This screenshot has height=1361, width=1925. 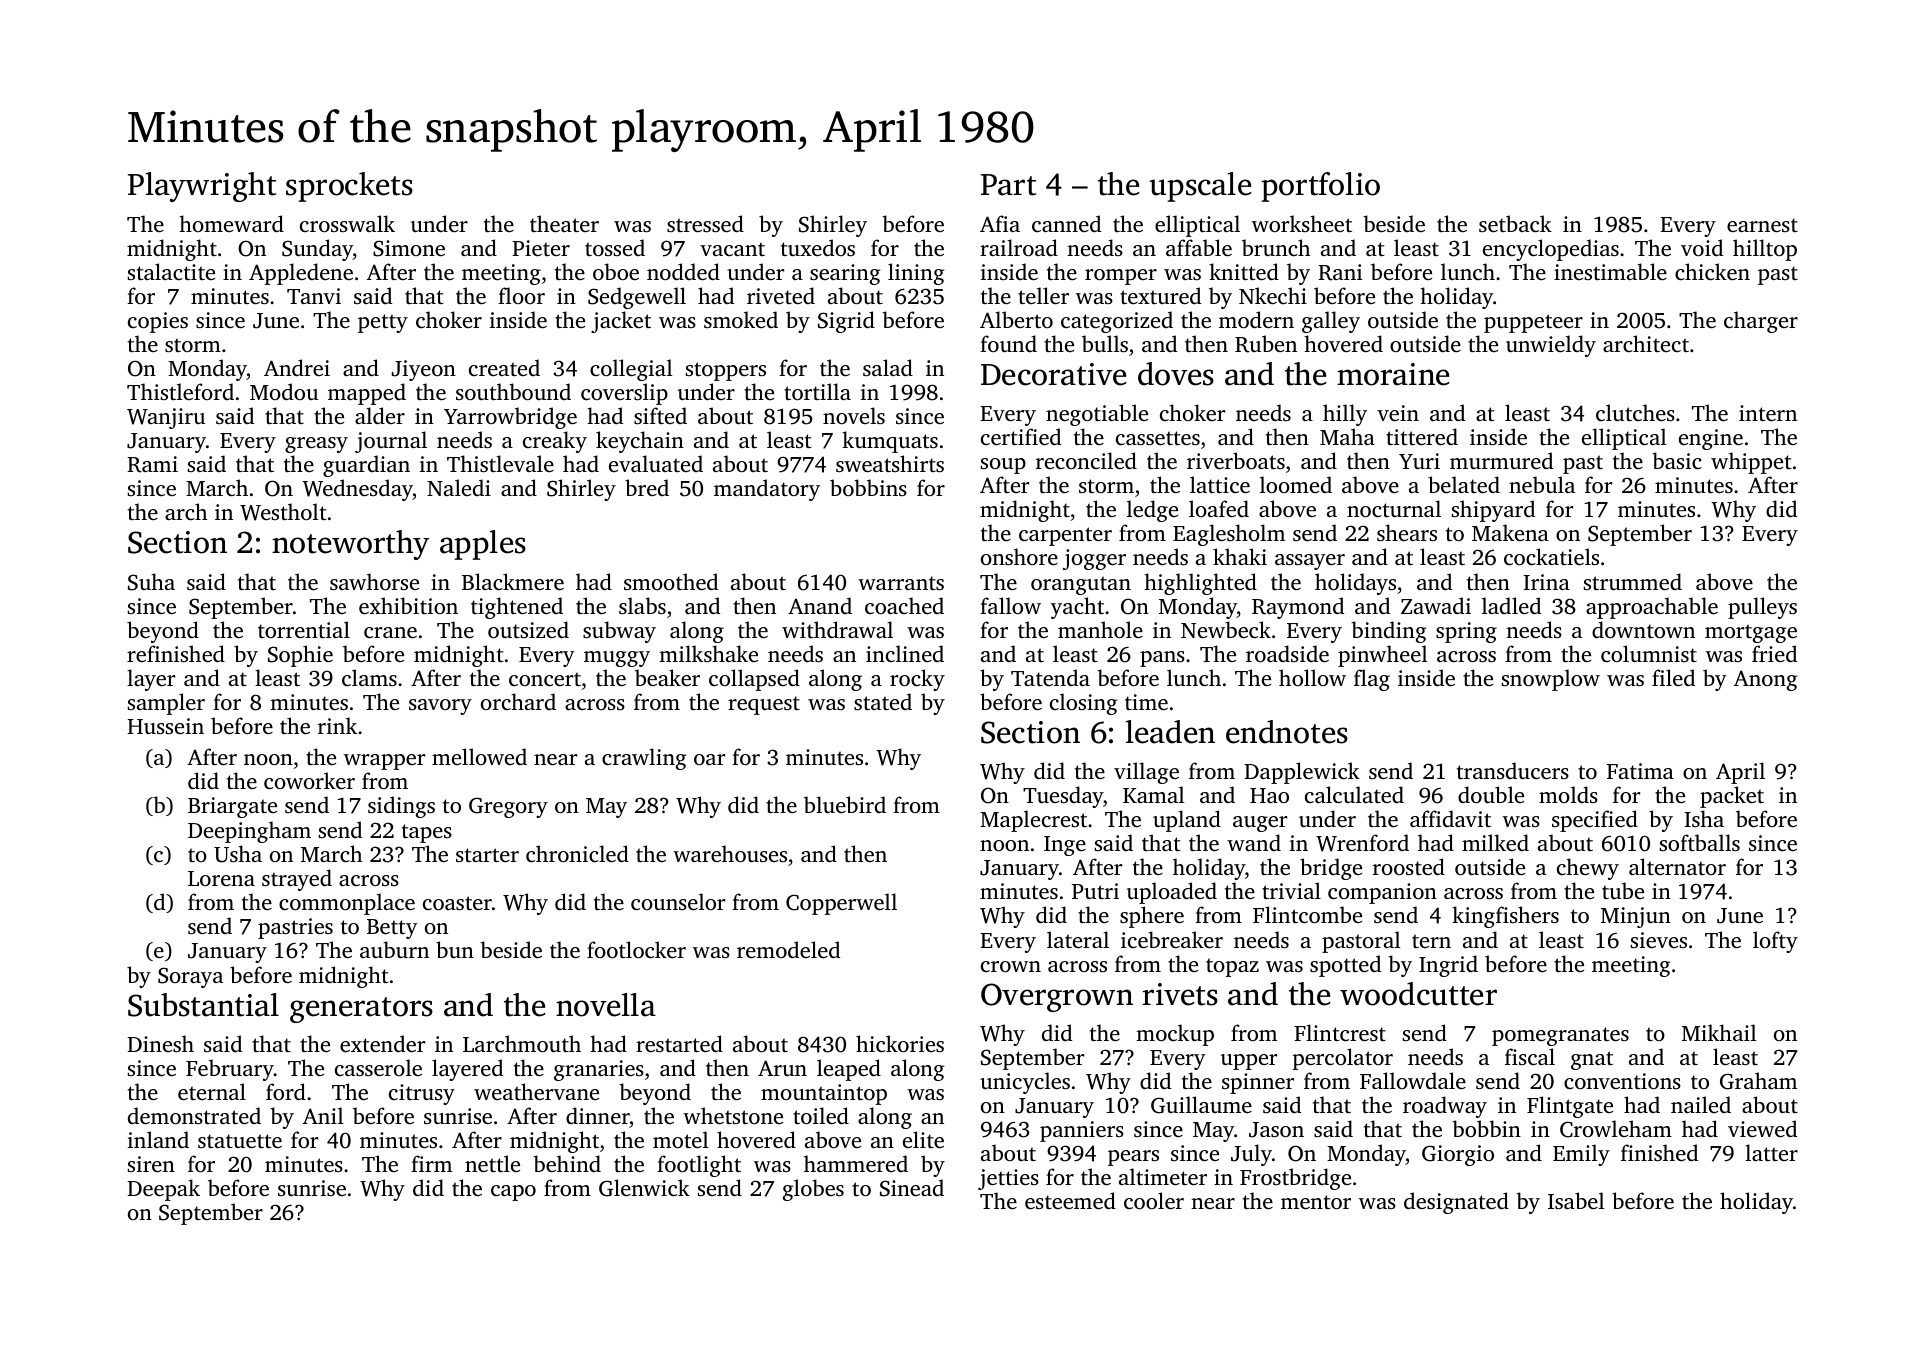 What do you see at coordinates (1170, 732) in the screenshot?
I see `leaden` at bounding box center [1170, 732].
